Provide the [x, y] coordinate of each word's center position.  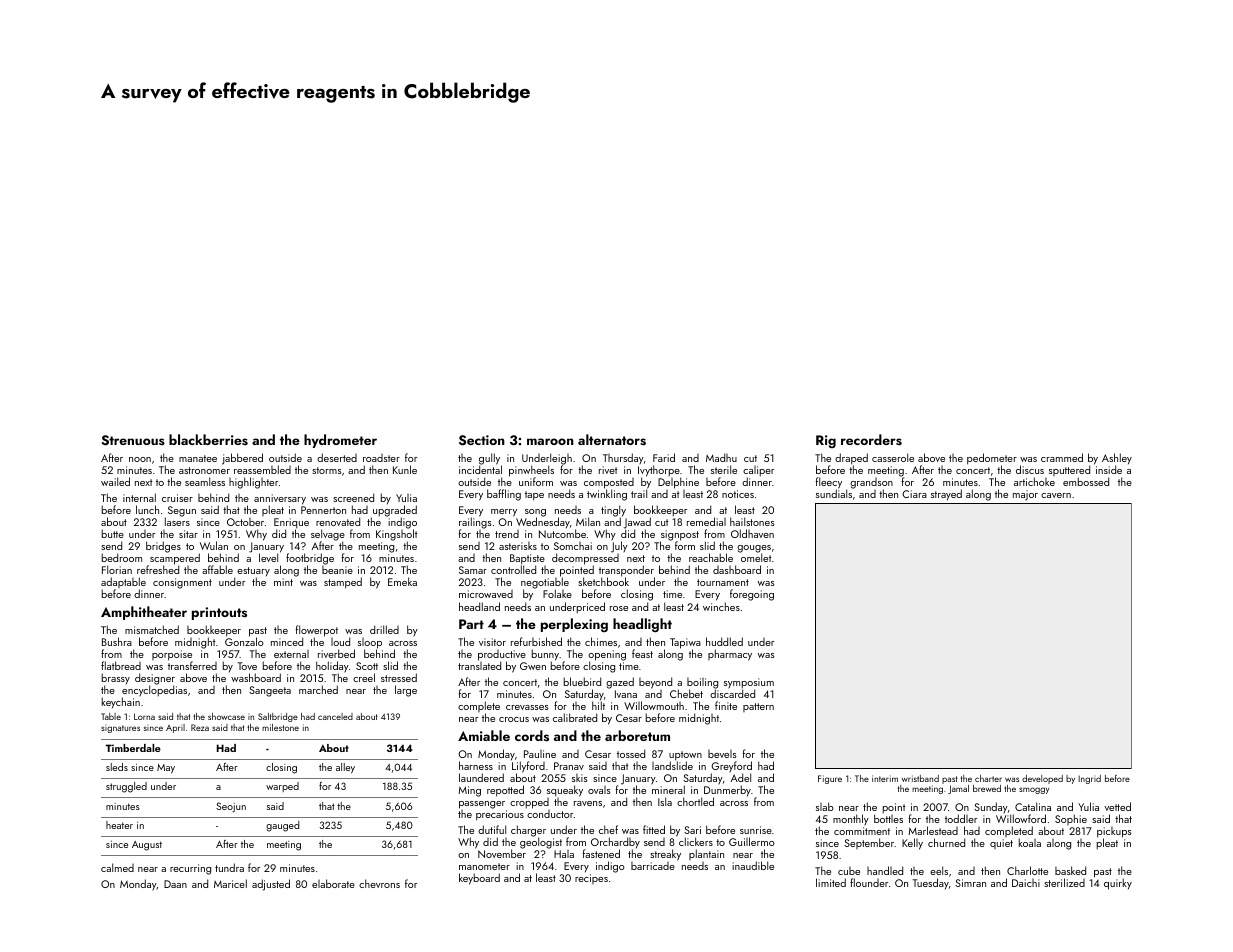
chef [608, 829]
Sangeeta [270, 691]
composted [609, 484]
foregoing [752, 595]
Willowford [1021, 819]
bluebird [582, 681]
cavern [1056, 495]
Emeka [402, 581]
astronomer [204, 470]
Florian [117, 569]
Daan [175, 884]
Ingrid [1089, 779]
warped [282, 787]
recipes [591, 879]
